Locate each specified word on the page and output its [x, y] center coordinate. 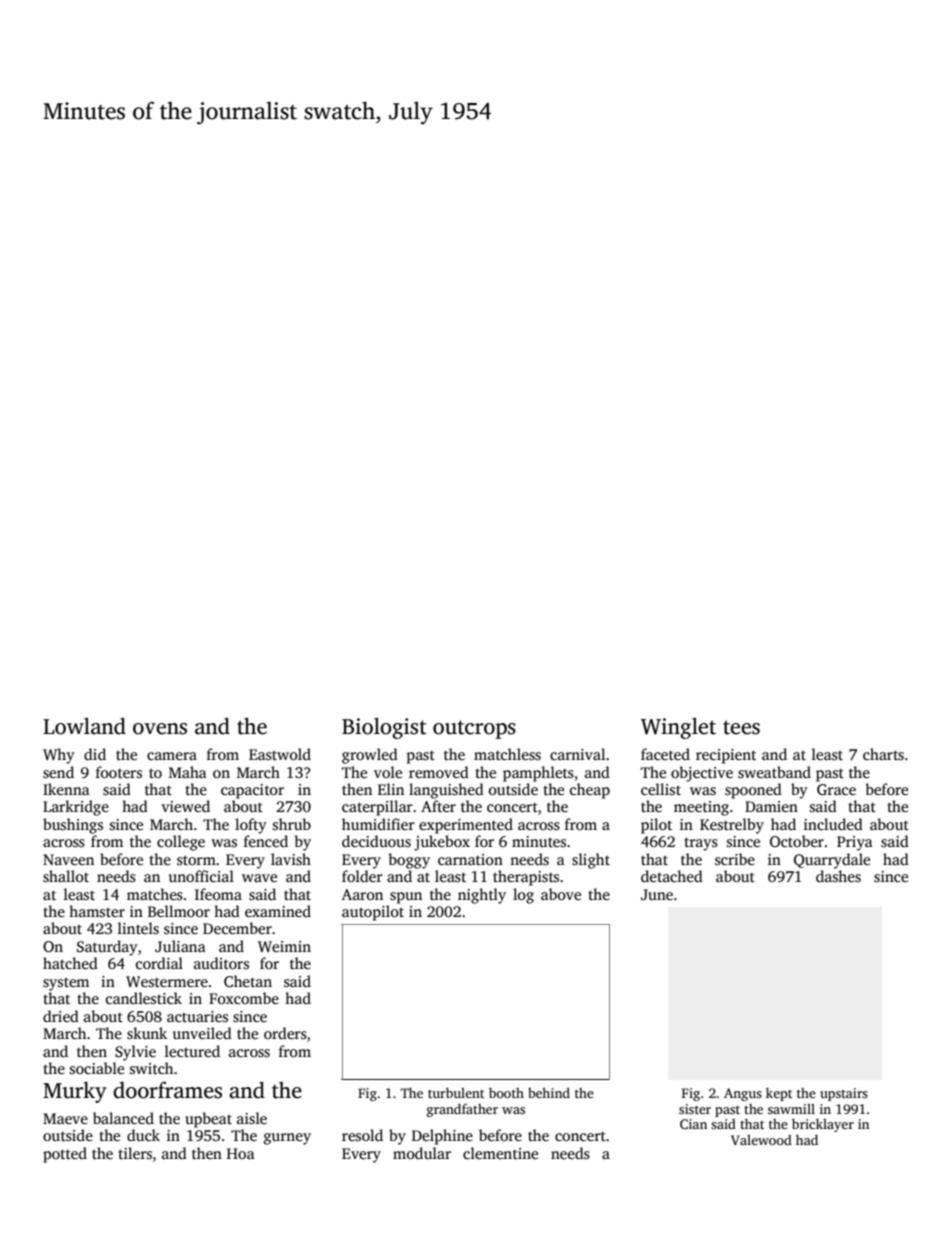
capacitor [252, 791]
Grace [836, 789]
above [561, 894]
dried [61, 1016]
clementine [500, 1153]
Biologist [384, 728]
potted [65, 1155]
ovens [160, 729]
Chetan [248, 981]
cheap [590, 791]
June [657, 894]
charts [883, 754]
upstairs [844, 1094]
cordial [159, 963]
